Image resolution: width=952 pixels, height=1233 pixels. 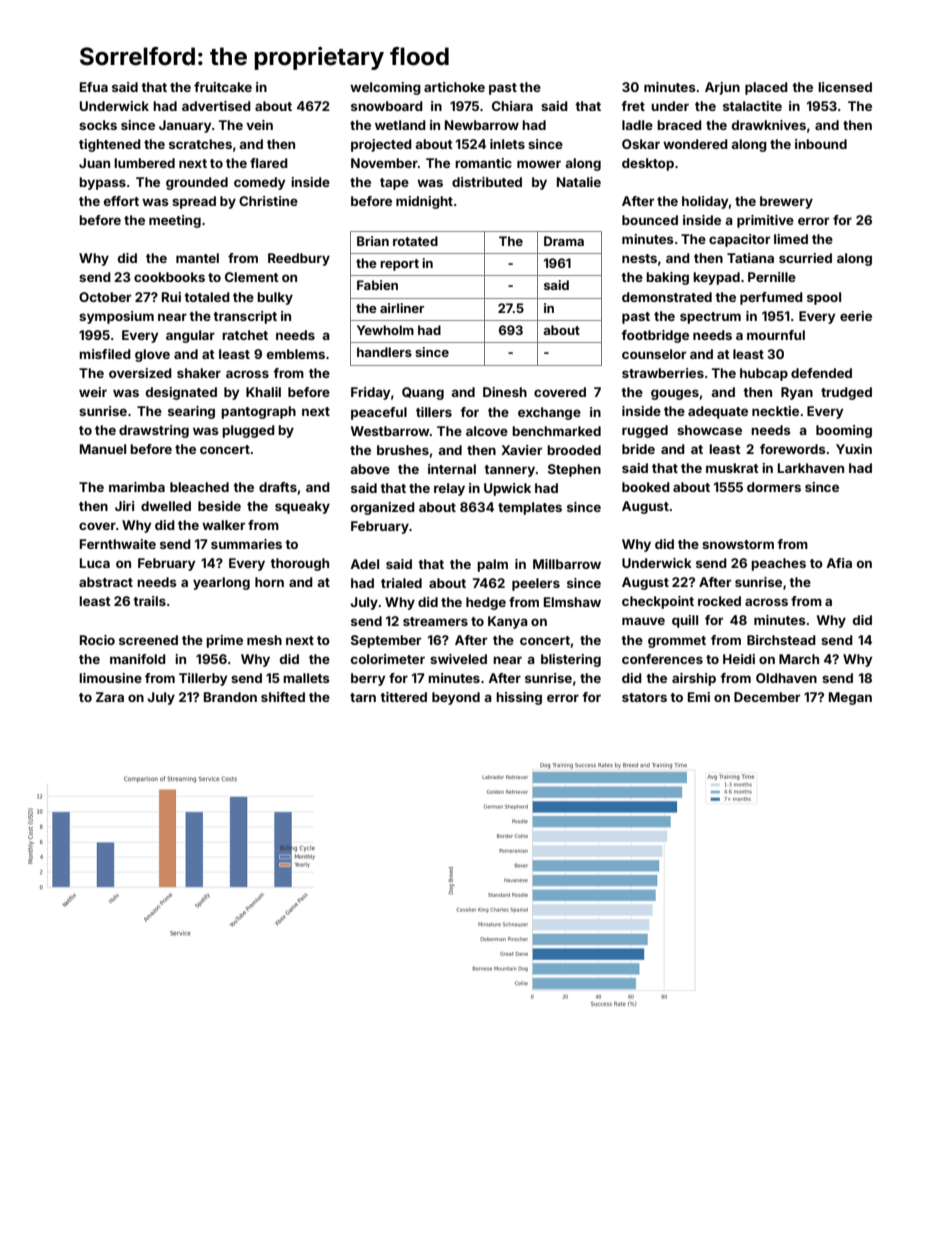 I want to click on Zara, so click(x=110, y=697).
